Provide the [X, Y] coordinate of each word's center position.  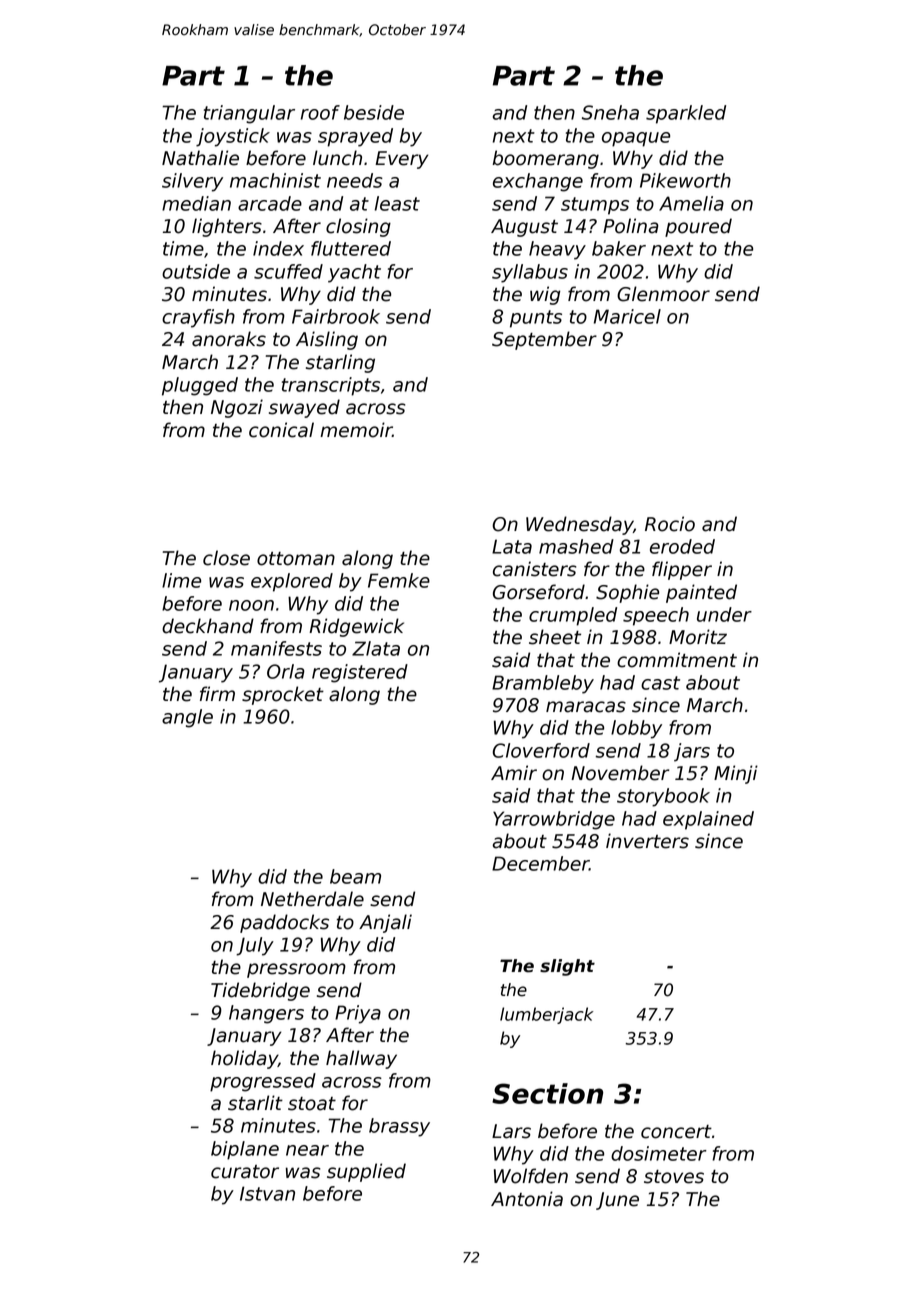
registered [360, 673]
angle [187, 718]
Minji [736, 774]
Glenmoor [663, 294]
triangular [249, 114]
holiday [244, 1059]
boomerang [546, 159]
